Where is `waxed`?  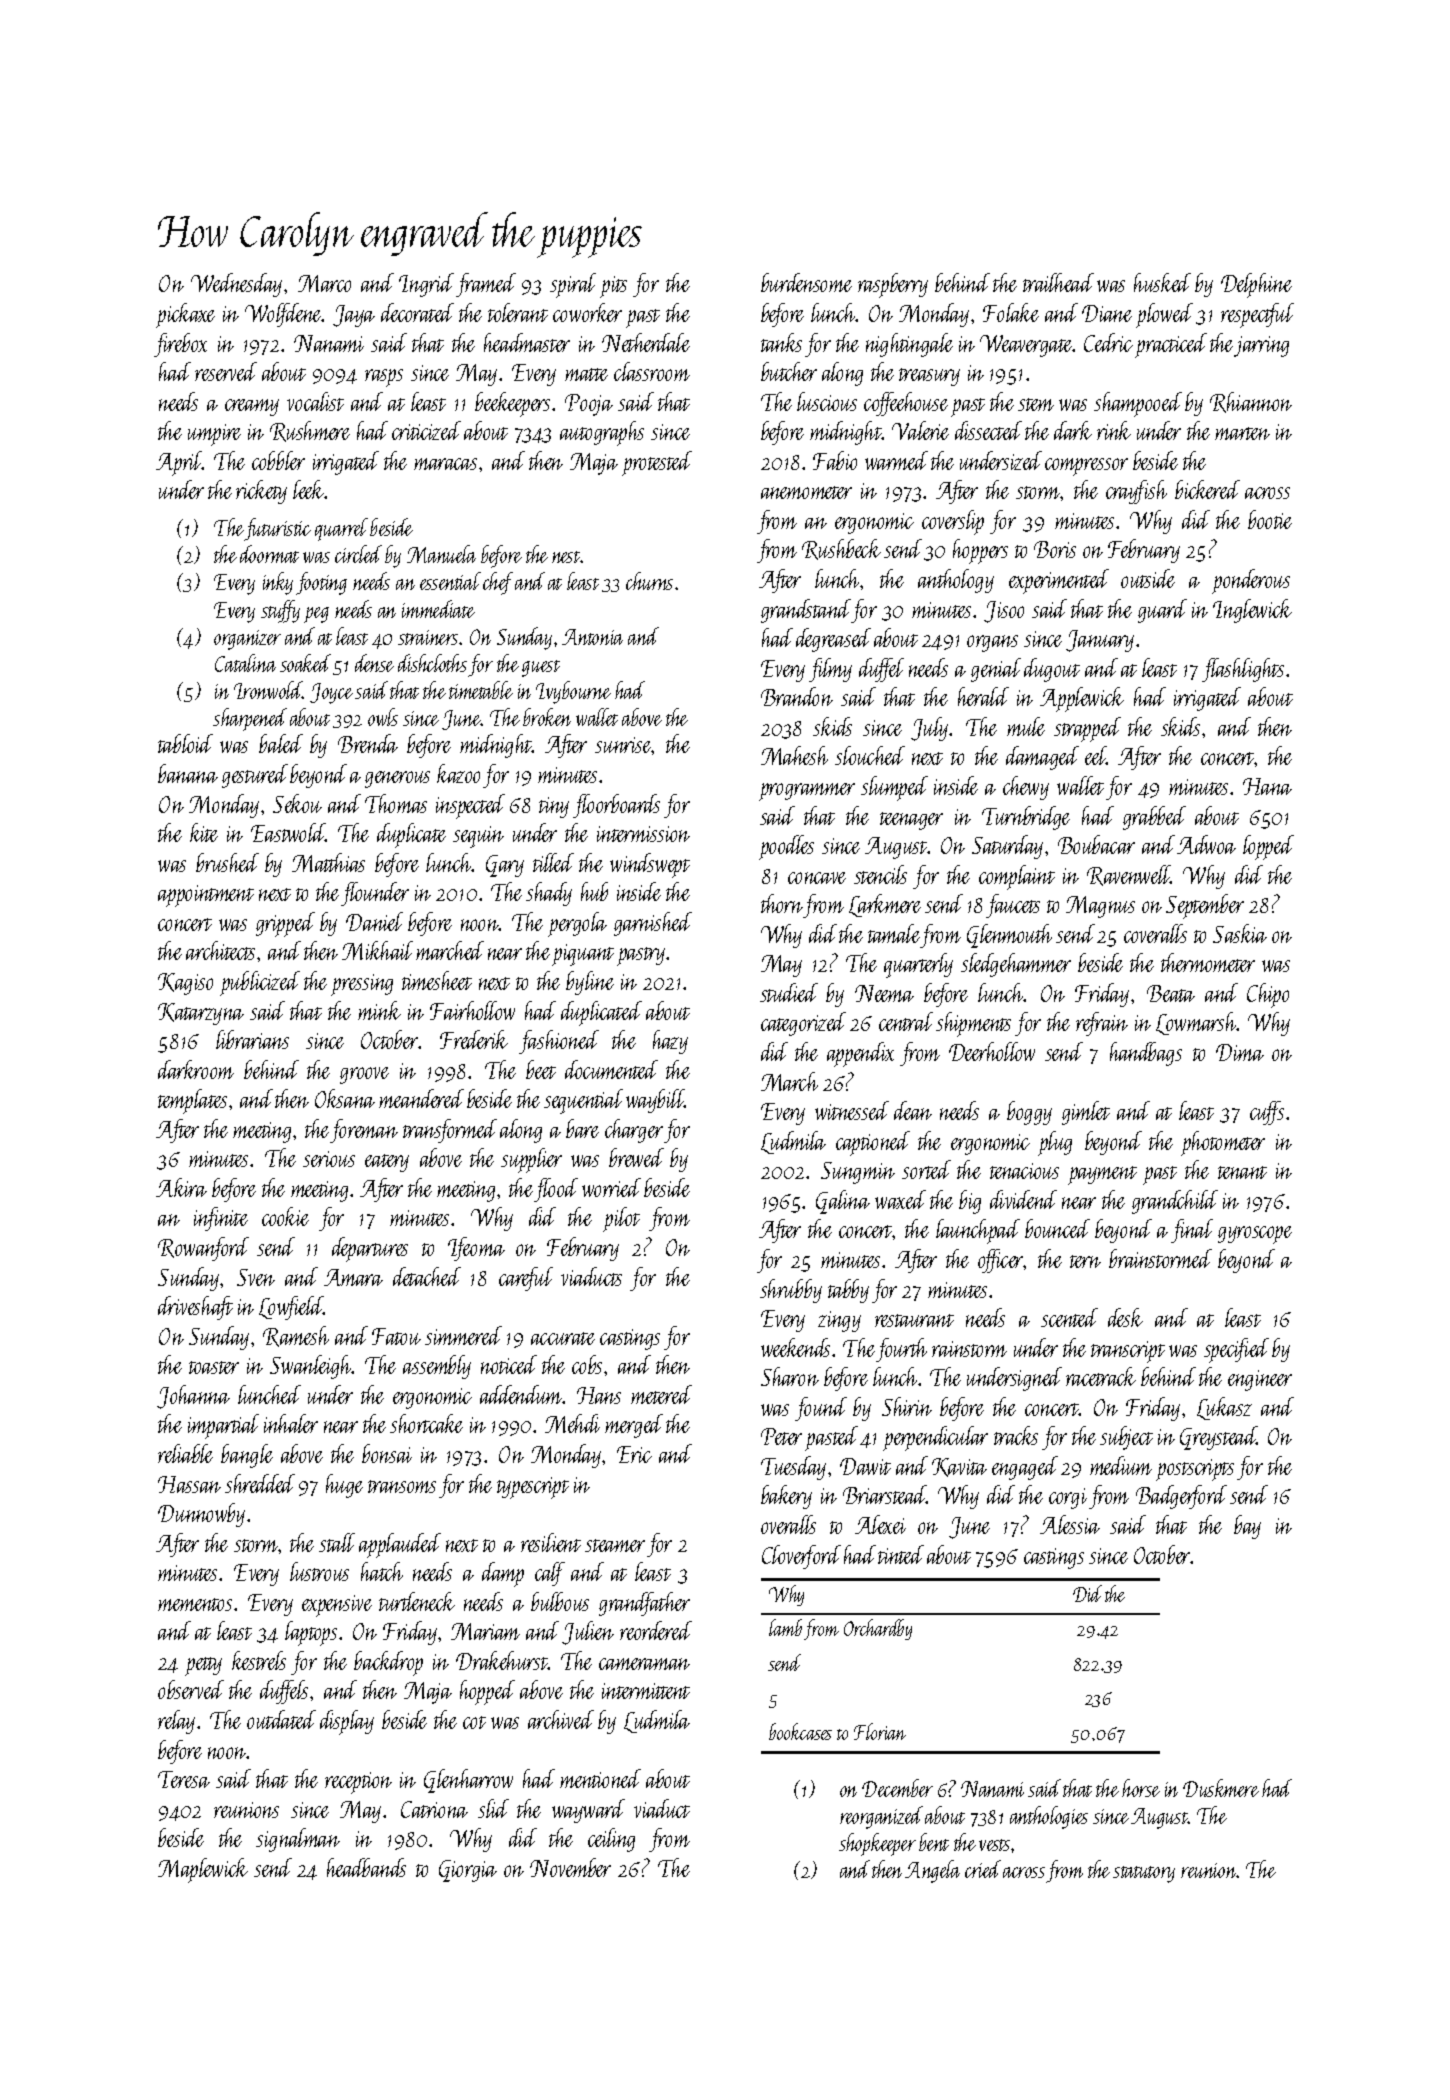 waxed is located at coordinates (900, 1199).
